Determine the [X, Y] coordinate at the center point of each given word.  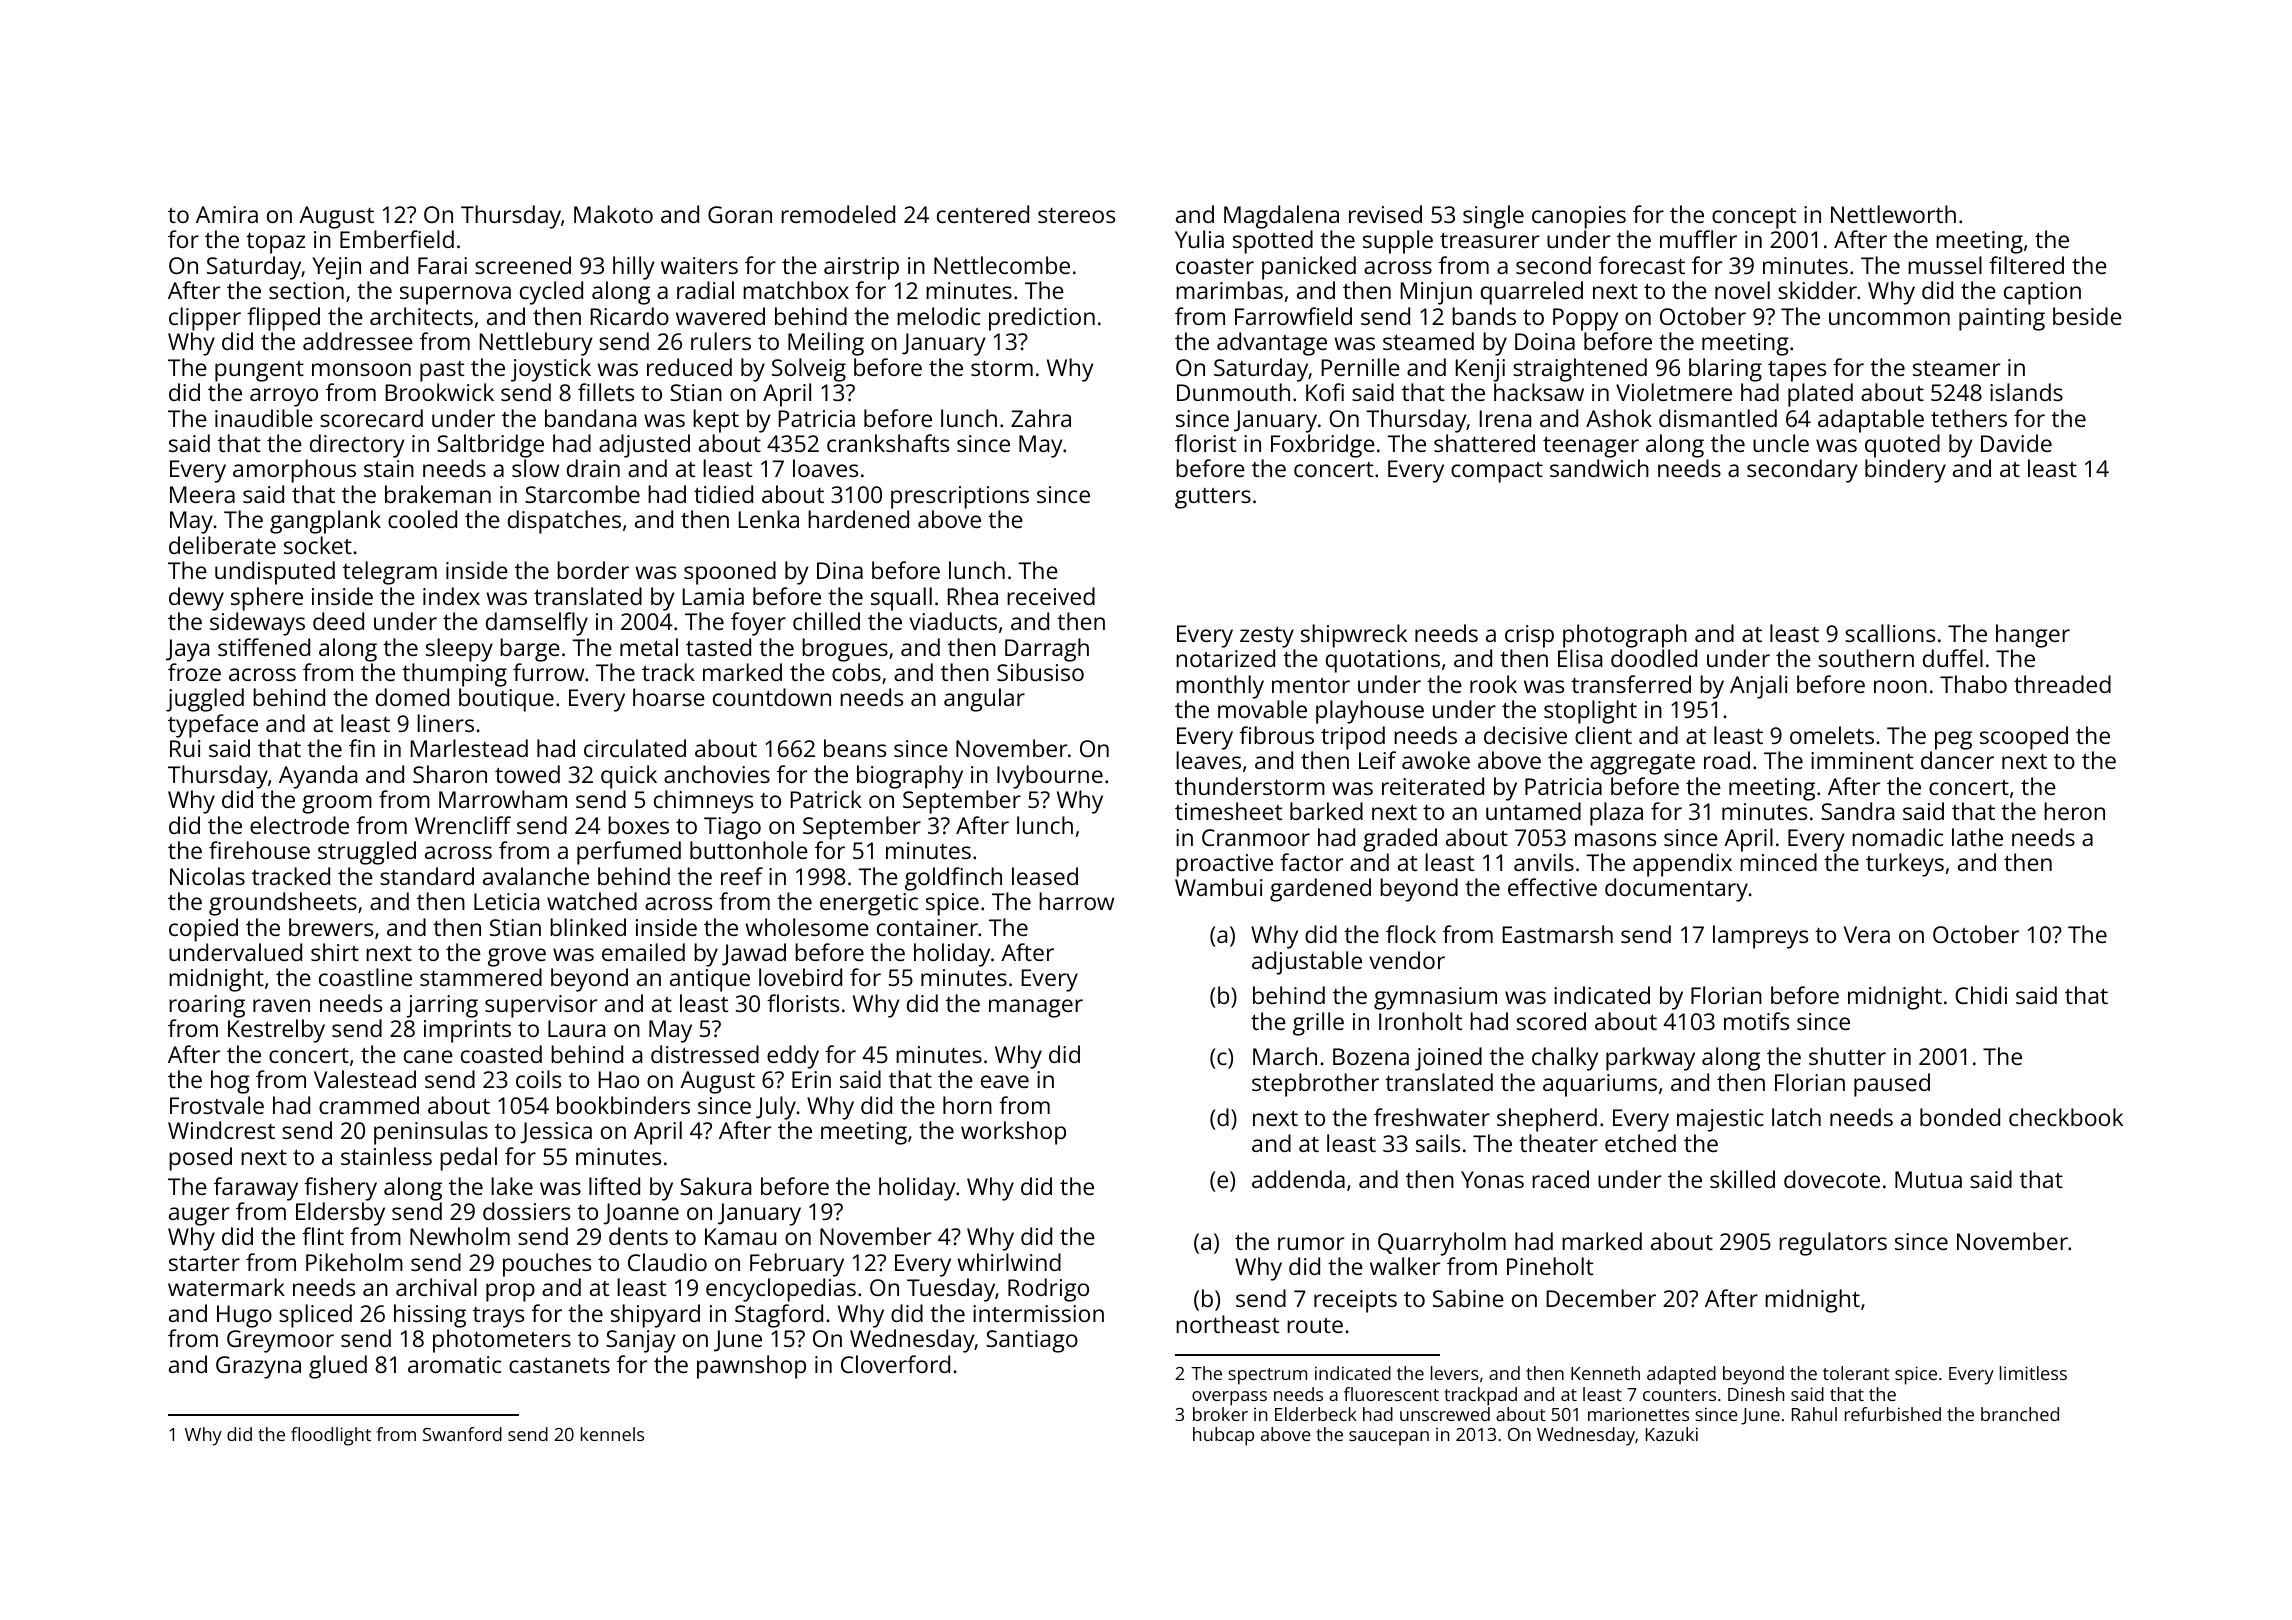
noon [1900, 686]
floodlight [331, 1436]
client [1603, 735]
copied [203, 930]
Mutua [1928, 1179]
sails [1438, 1143]
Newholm [460, 1236]
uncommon [1889, 318]
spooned [730, 573]
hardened [858, 519]
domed [412, 697]
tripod [1353, 738]
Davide [2016, 443]
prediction [1042, 319]
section [306, 290]
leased [1045, 876]
